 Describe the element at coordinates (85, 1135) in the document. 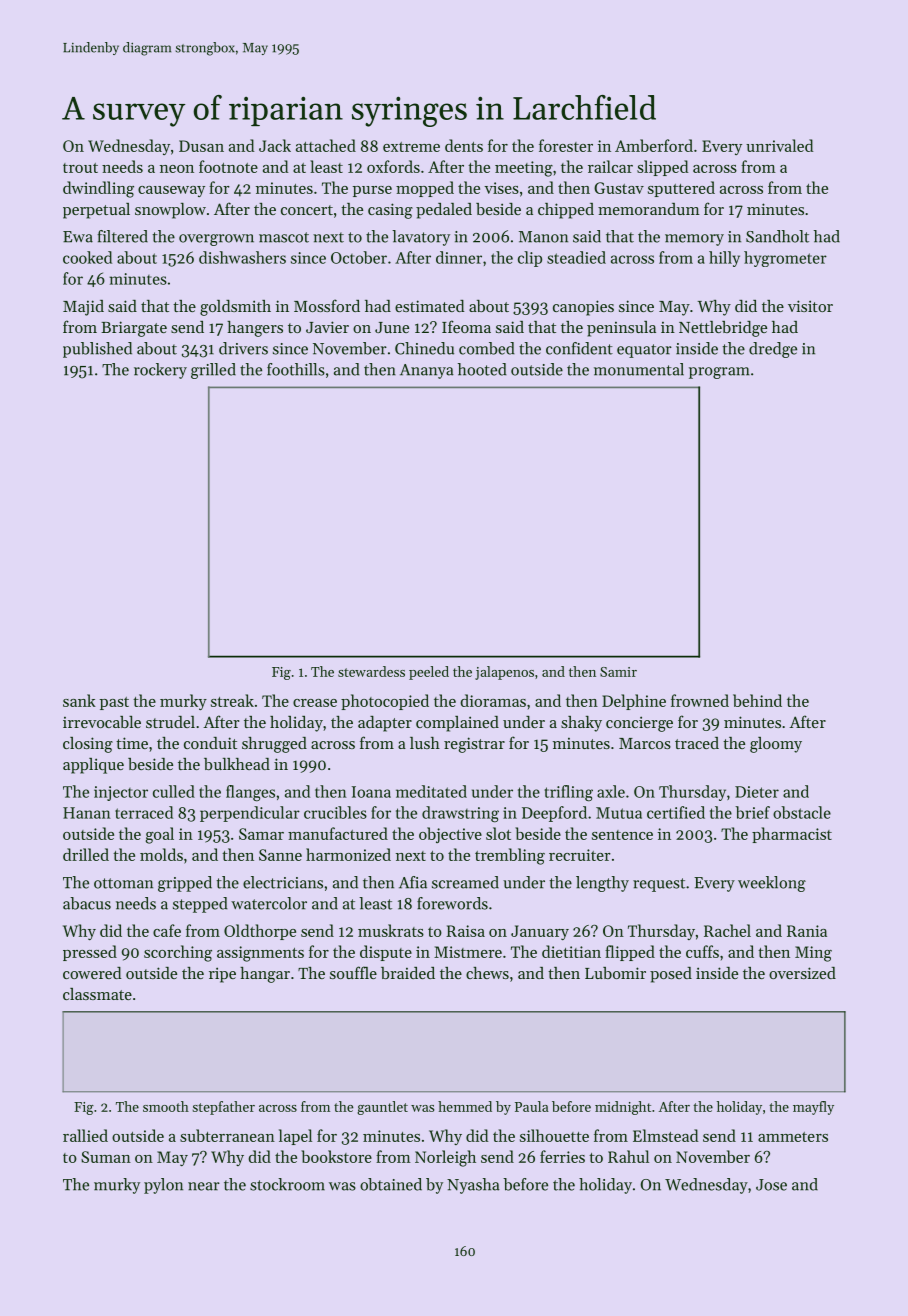

I see `rallied` at that location.
